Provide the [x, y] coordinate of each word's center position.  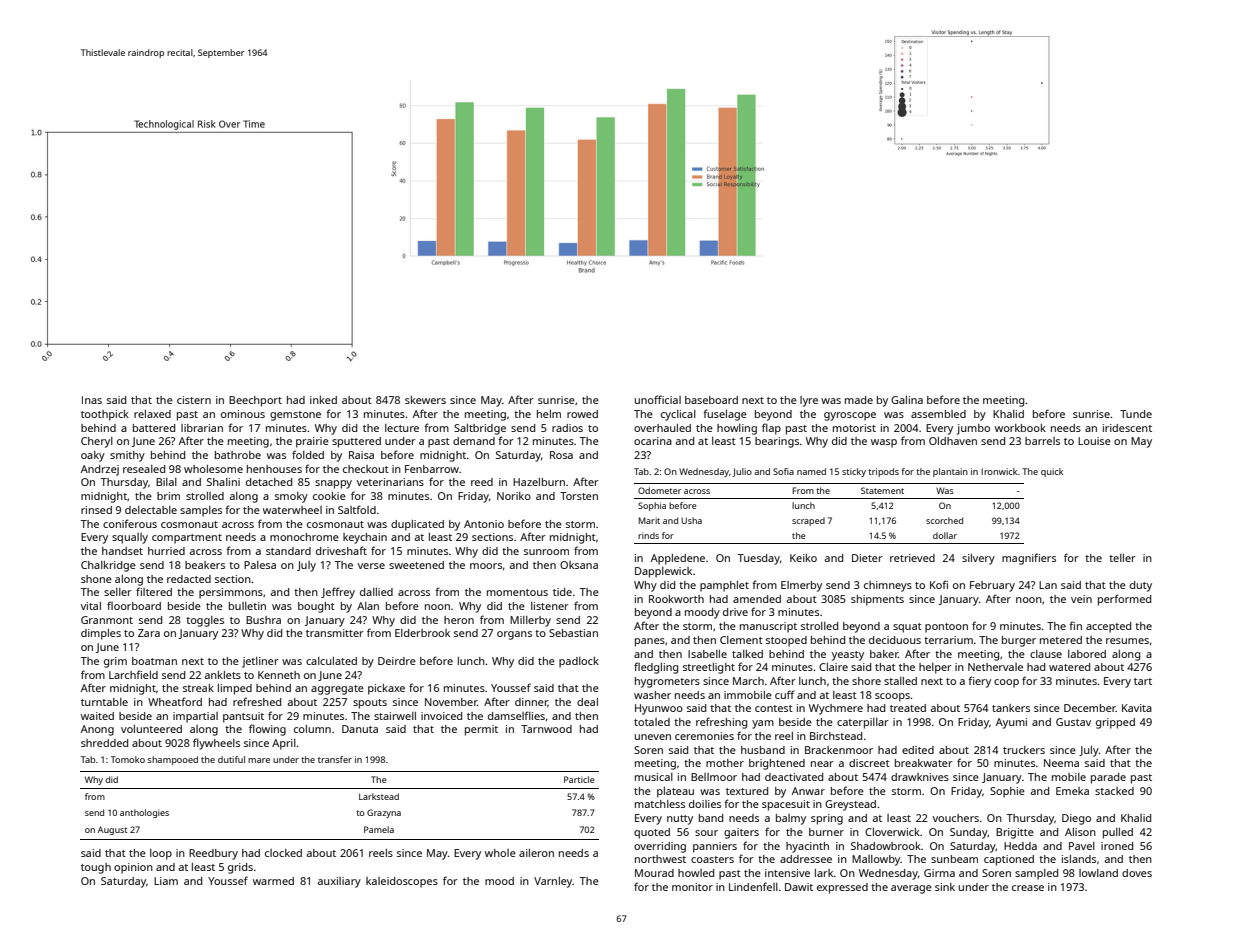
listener [550, 606]
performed [1124, 600]
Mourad [654, 873]
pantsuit [243, 717]
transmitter [335, 633]
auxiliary [339, 882]
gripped [1115, 723]
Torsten [579, 496]
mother [725, 763]
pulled [1118, 833]
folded [308, 454]
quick [1052, 472]
